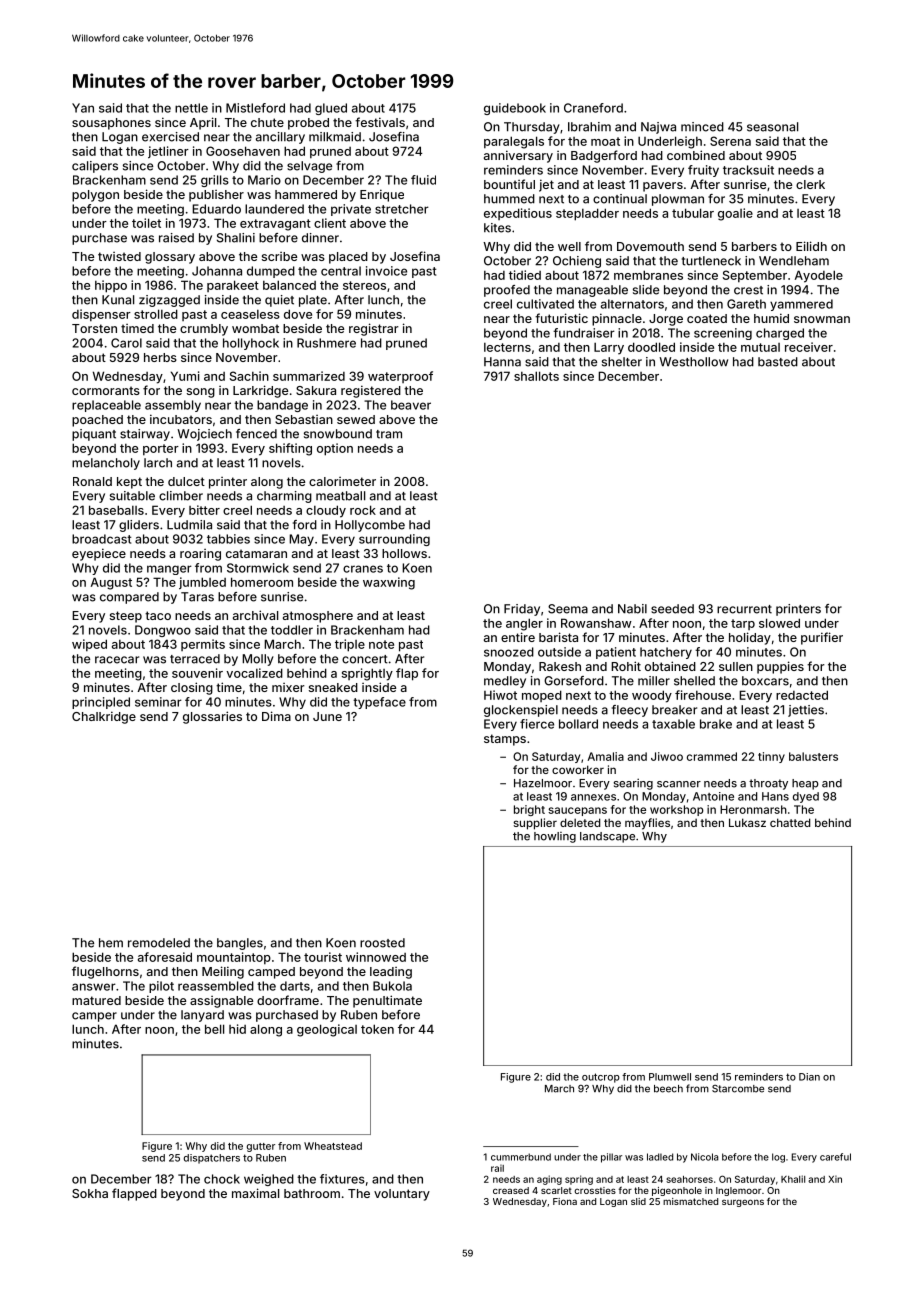 The width and height of the screenshot is (924, 1308). I want to click on landscape, so click(607, 837).
